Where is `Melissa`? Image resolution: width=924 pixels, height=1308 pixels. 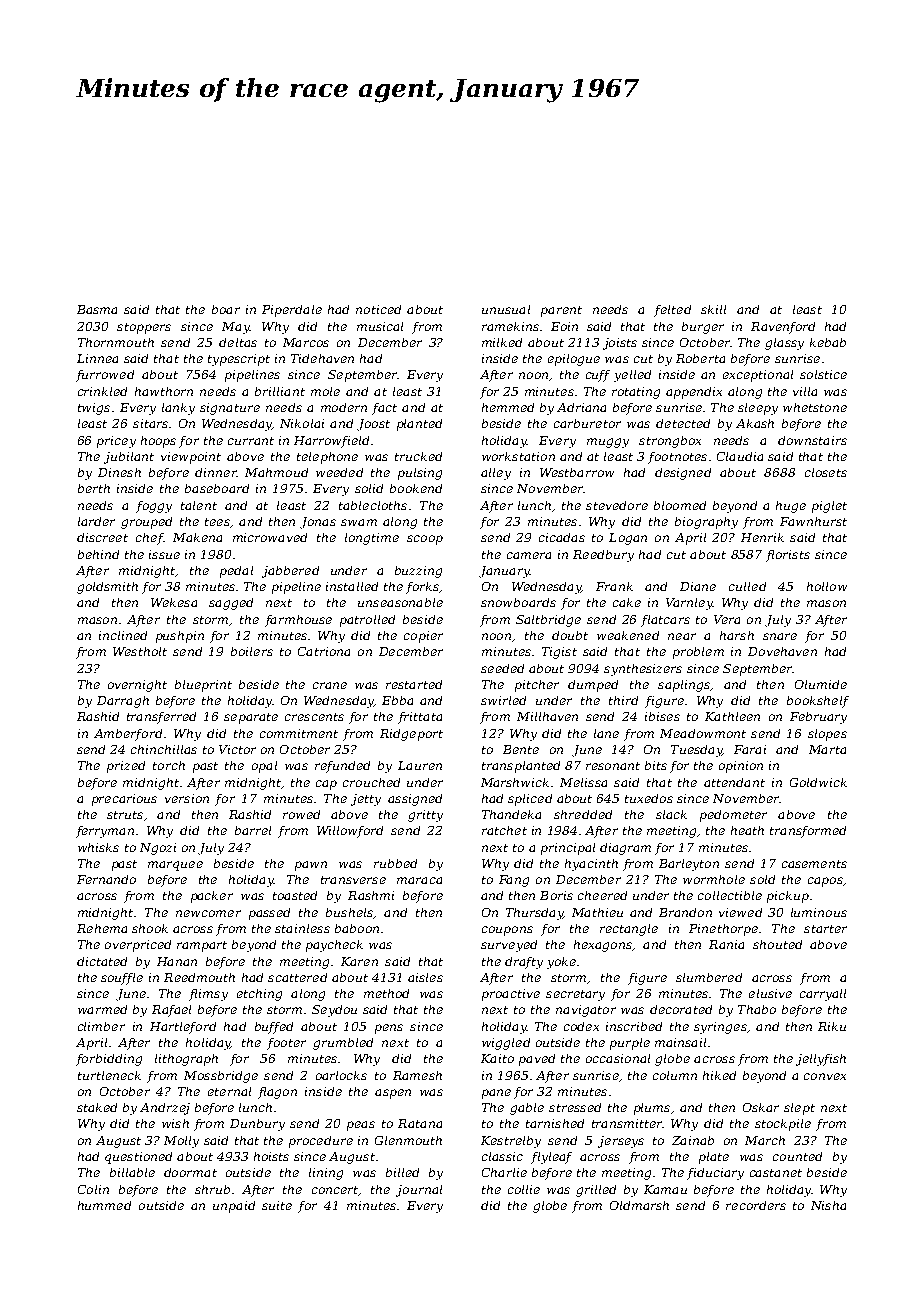
Melissa is located at coordinates (583, 782).
